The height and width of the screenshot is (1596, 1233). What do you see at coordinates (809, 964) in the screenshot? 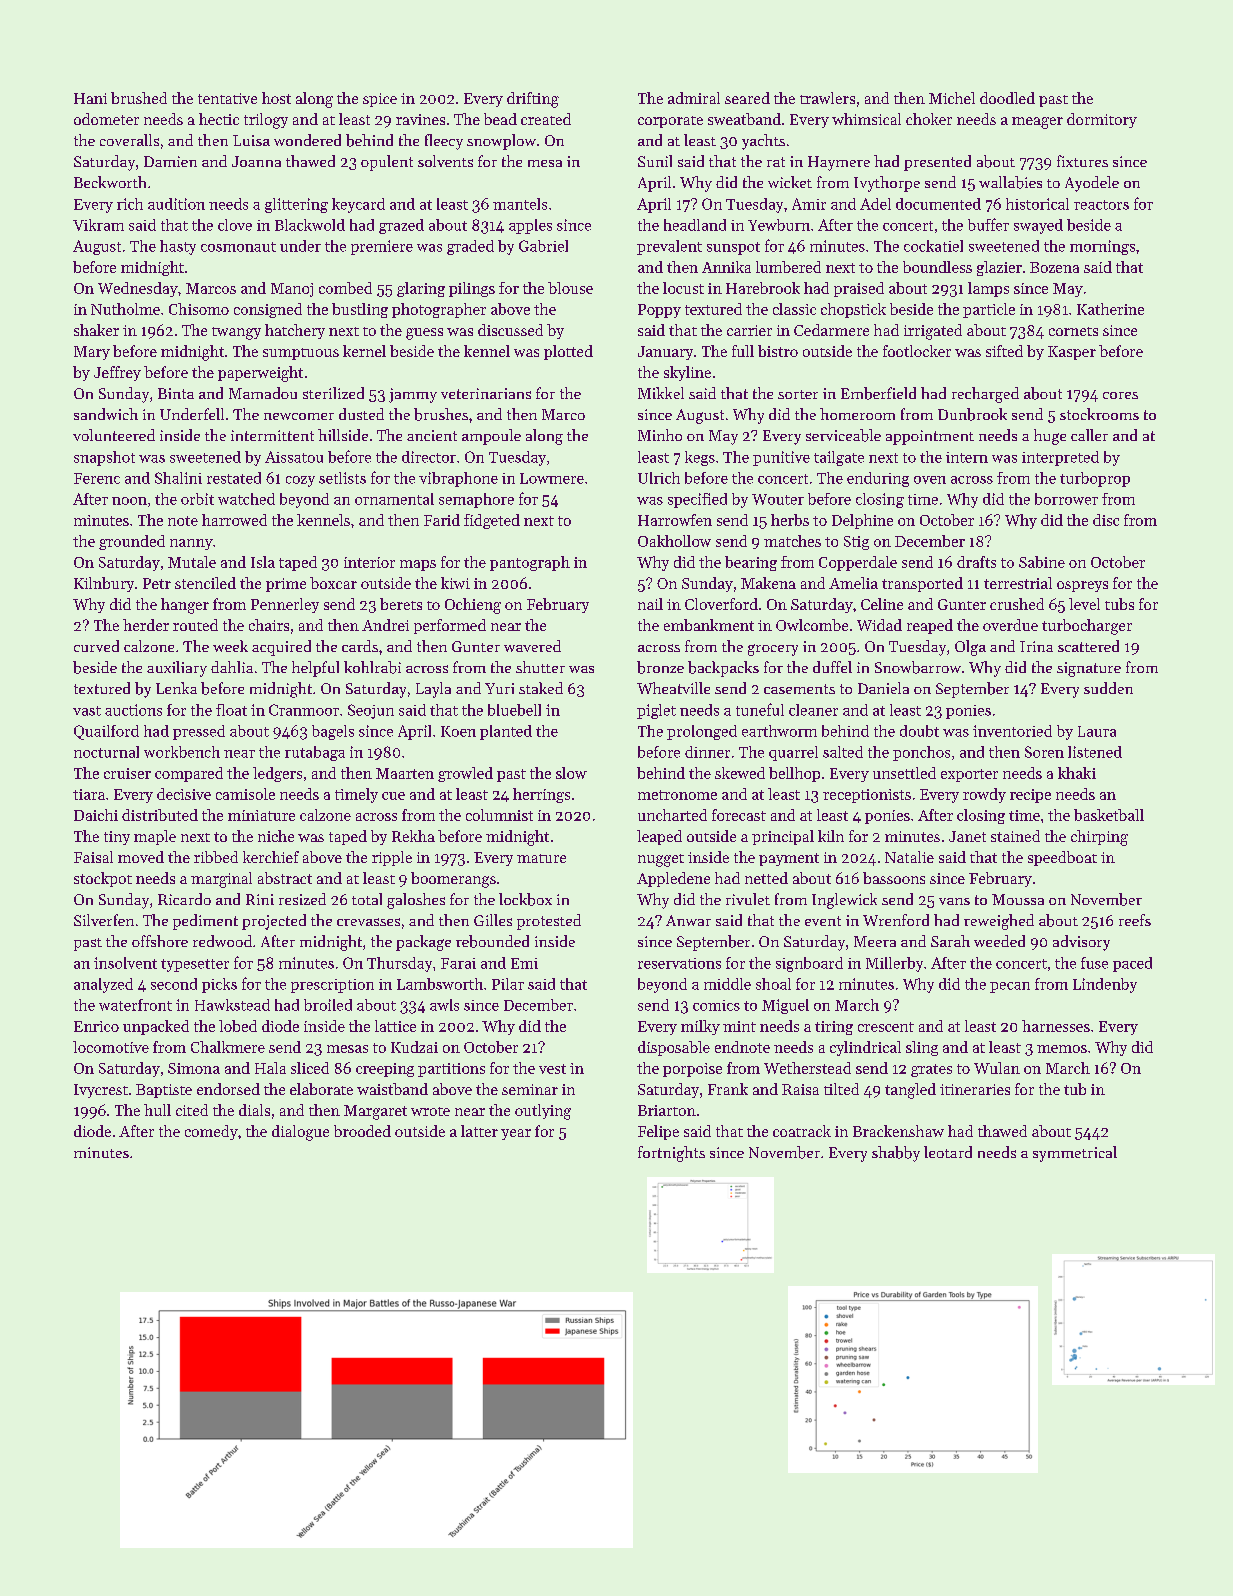
I see `signboard` at bounding box center [809, 964].
